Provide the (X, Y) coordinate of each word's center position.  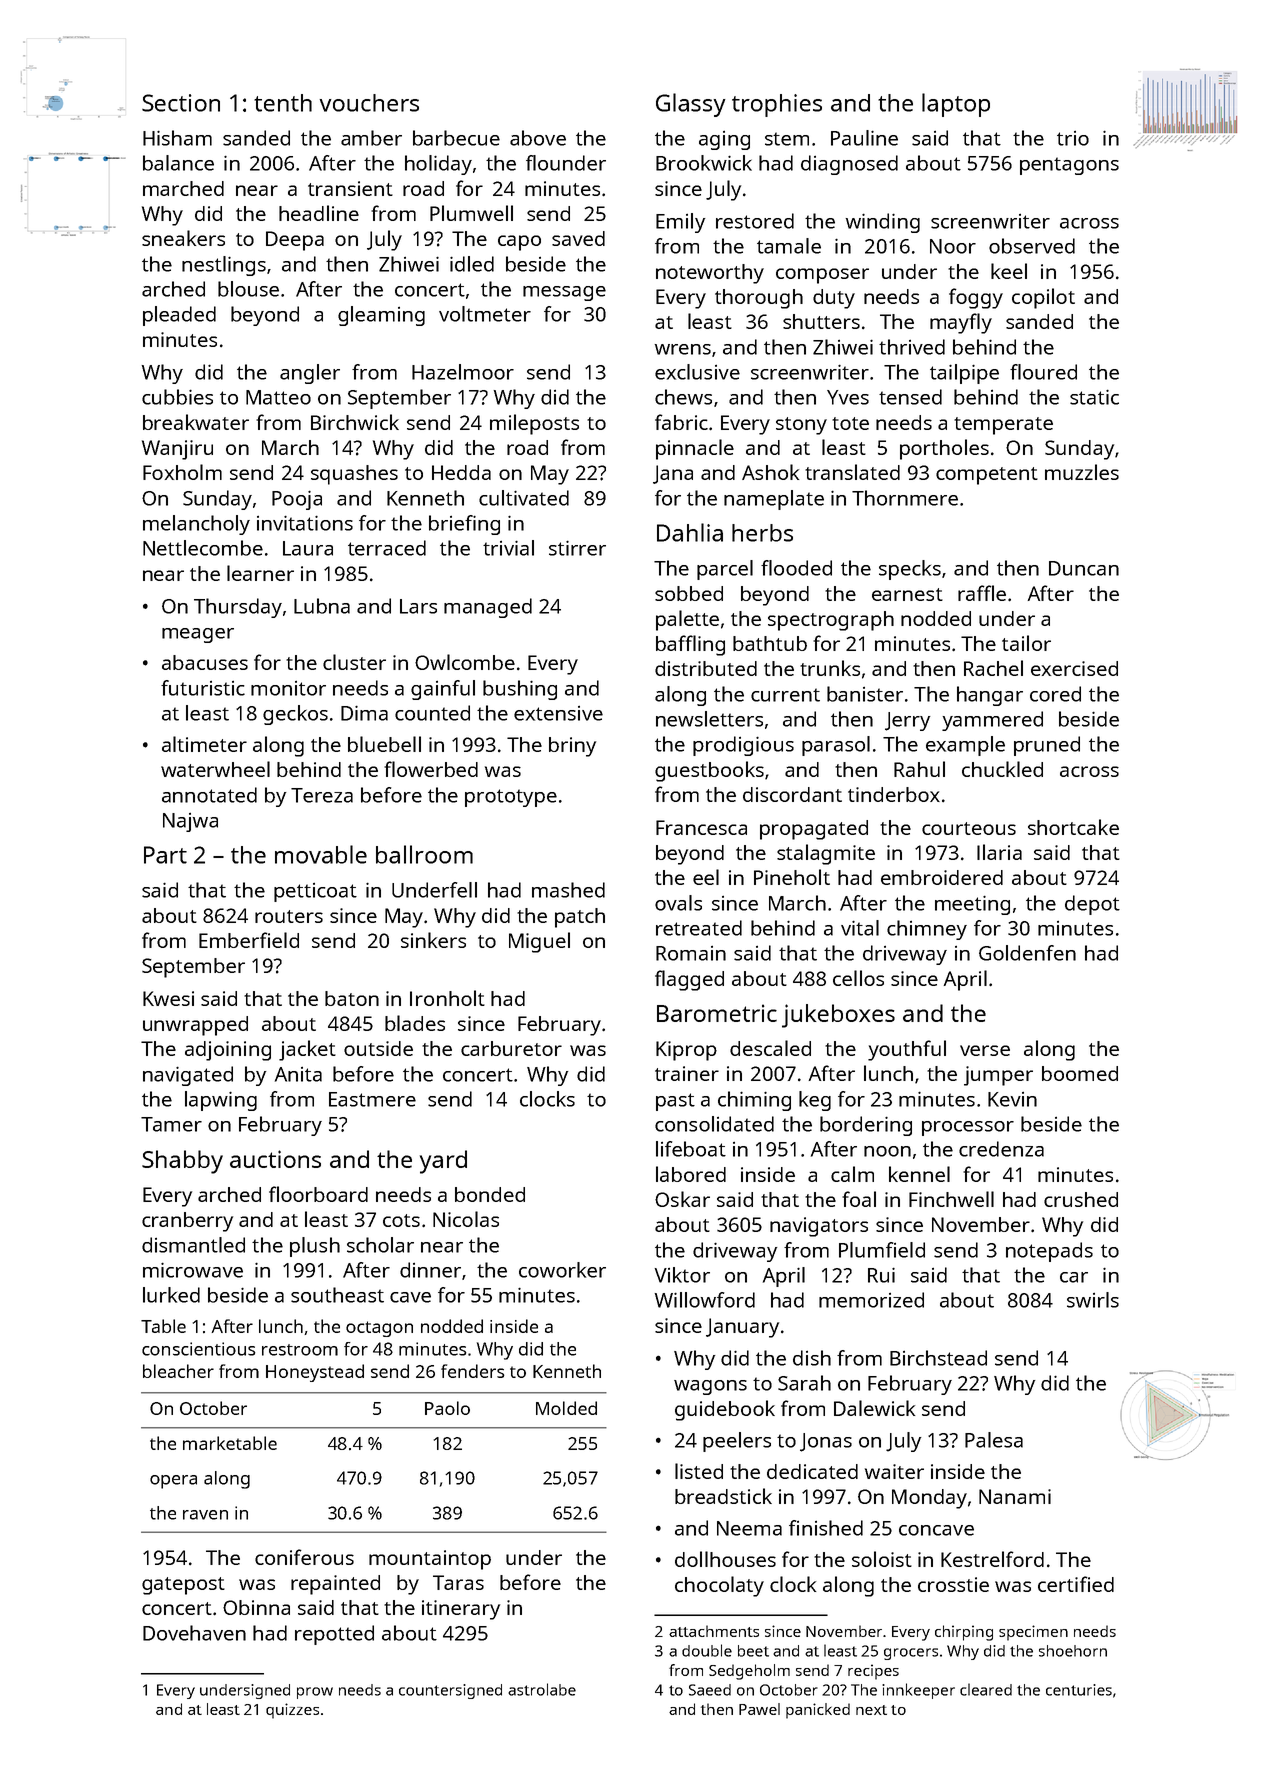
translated (852, 472)
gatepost (183, 1586)
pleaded (179, 316)
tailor (1026, 643)
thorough (759, 299)
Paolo (447, 1408)
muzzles (1082, 472)
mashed (568, 890)
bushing (520, 690)
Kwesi (168, 998)
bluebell (384, 744)
